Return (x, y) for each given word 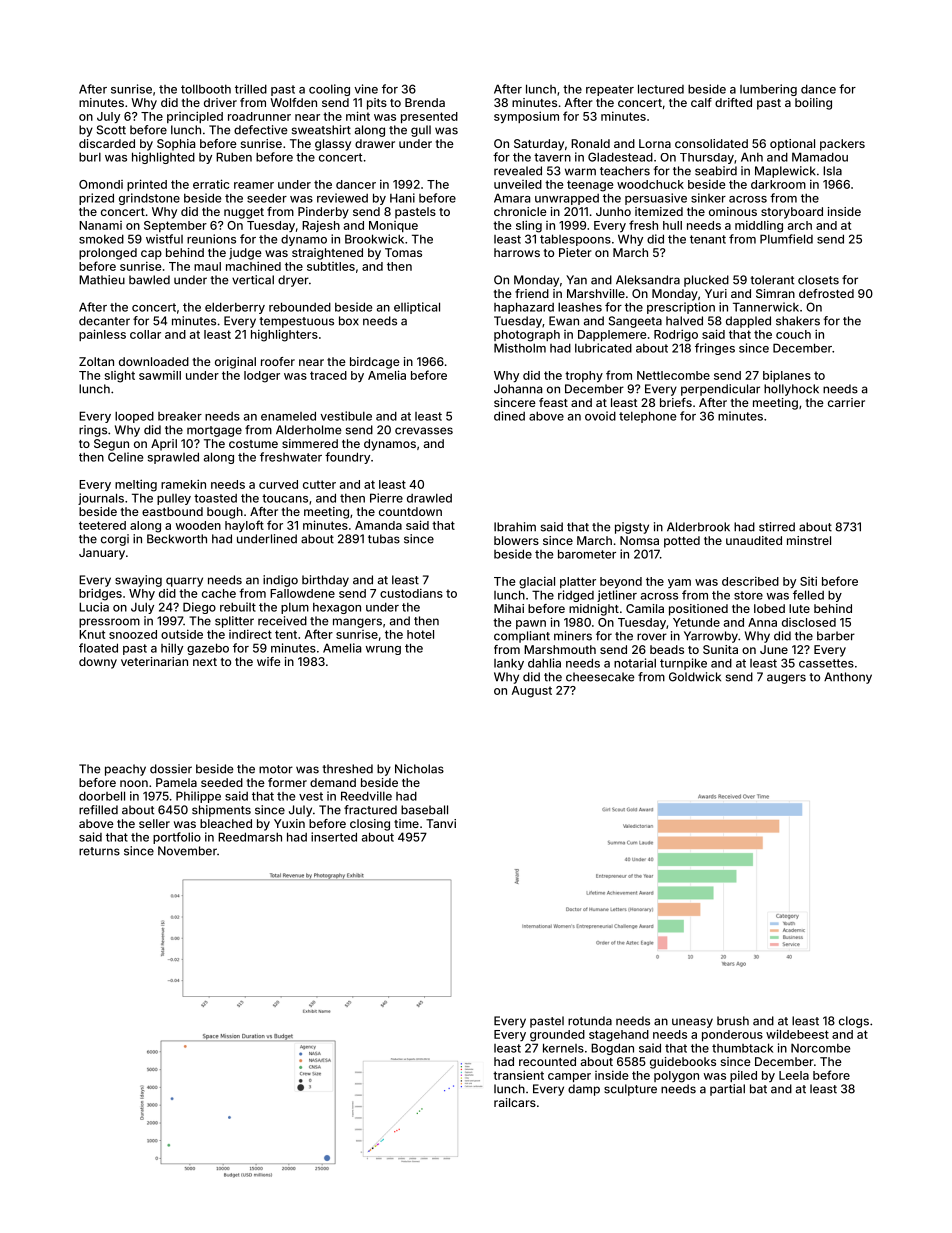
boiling (813, 104)
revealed (518, 171)
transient (518, 1075)
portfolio (177, 838)
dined (509, 416)
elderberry (235, 308)
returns (99, 851)
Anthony (848, 678)
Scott (111, 130)
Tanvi (441, 823)
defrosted (826, 293)
